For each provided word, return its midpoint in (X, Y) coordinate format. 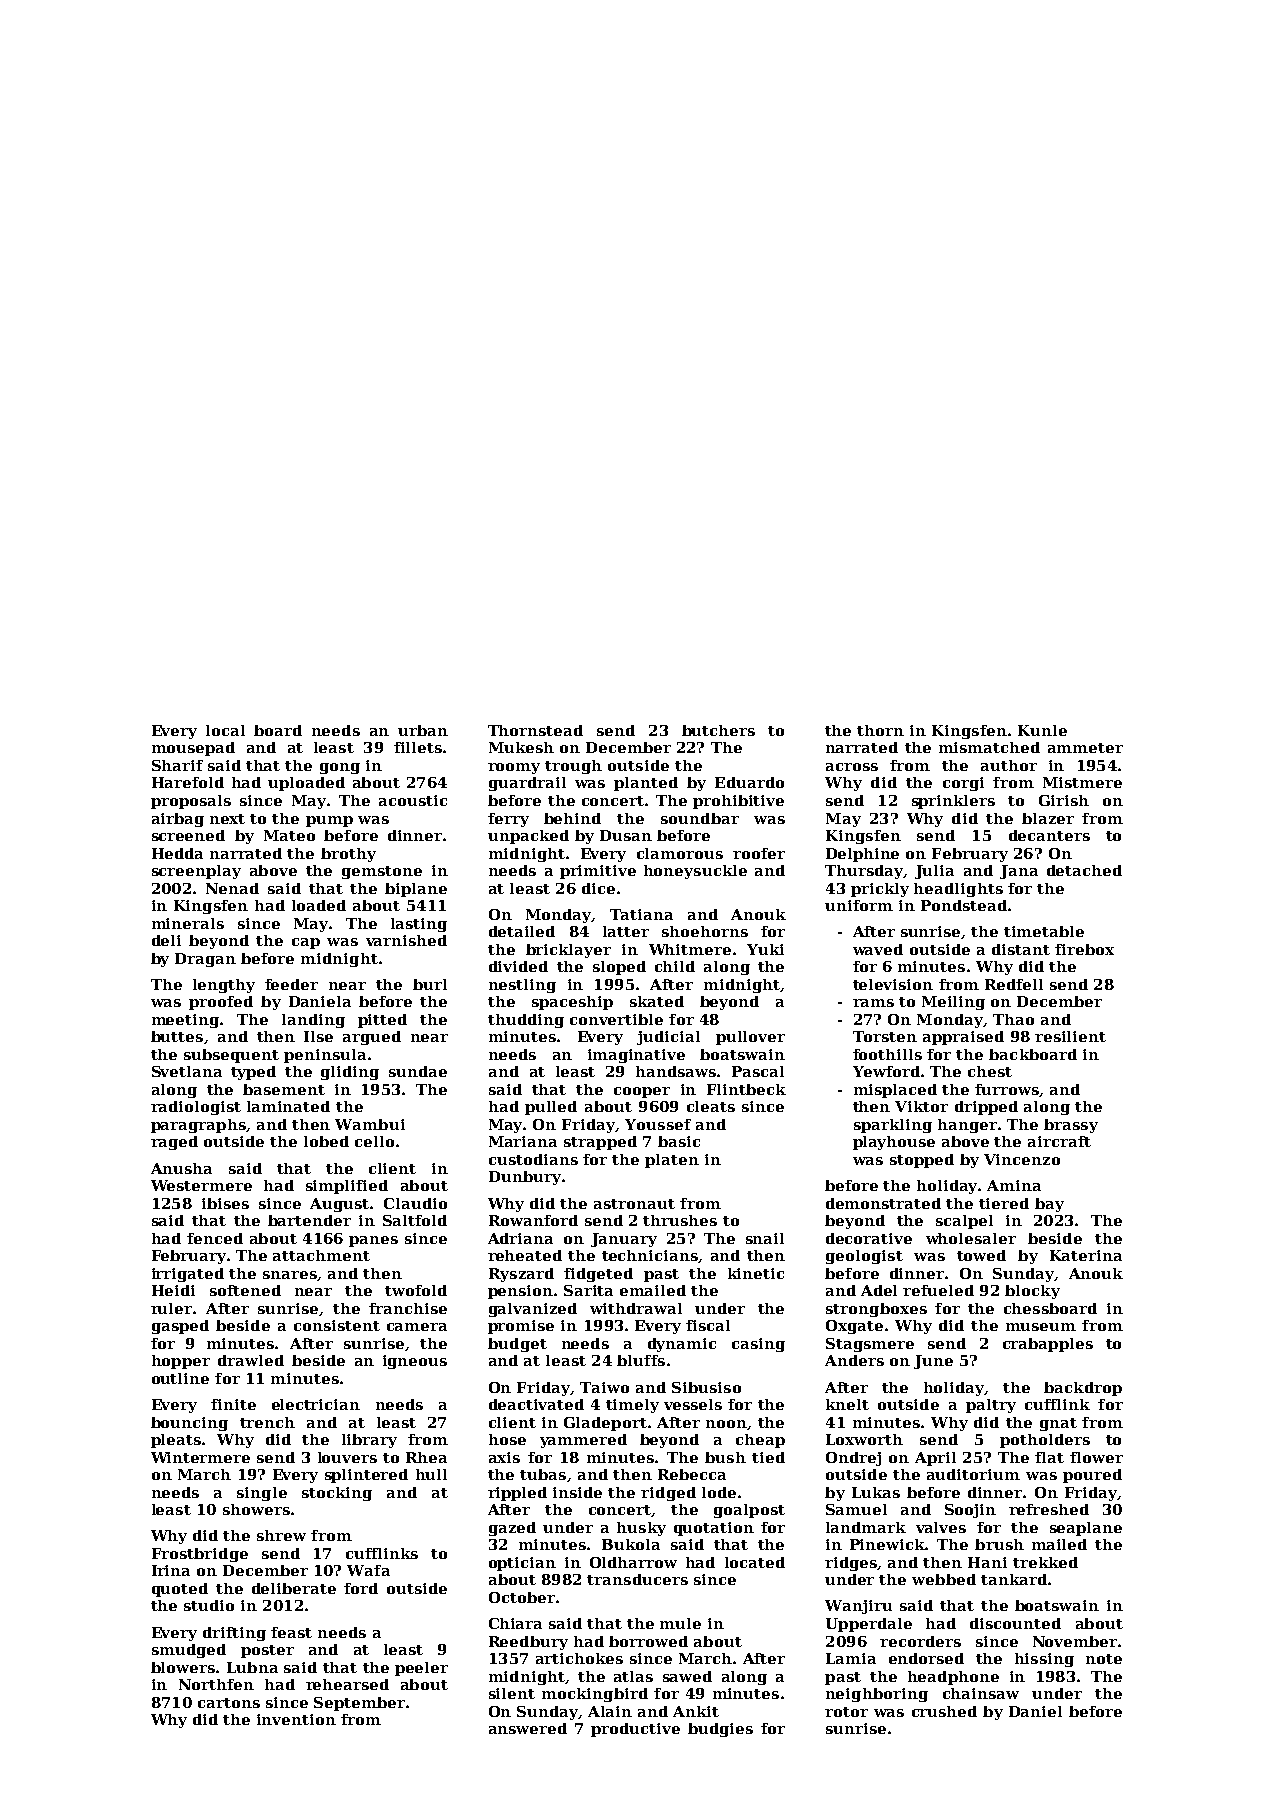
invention (296, 1719)
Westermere (201, 1185)
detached (1084, 870)
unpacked (528, 837)
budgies (720, 1730)
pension (520, 1292)
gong (340, 768)
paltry (991, 1406)
